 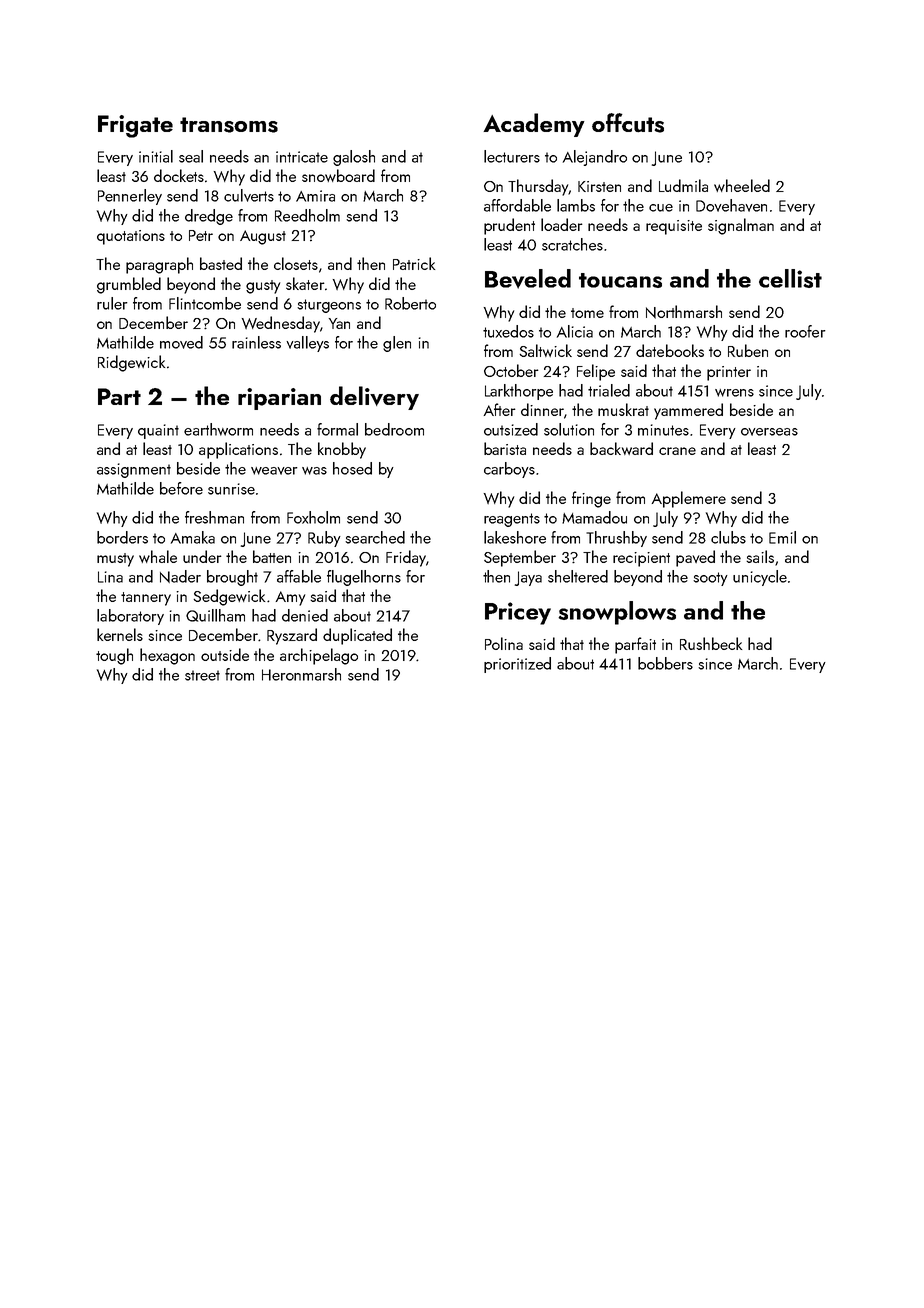 What do you see at coordinates (683, 185) in the screenshot?
I see `Ludmila` at bounding box center [683, 185].
